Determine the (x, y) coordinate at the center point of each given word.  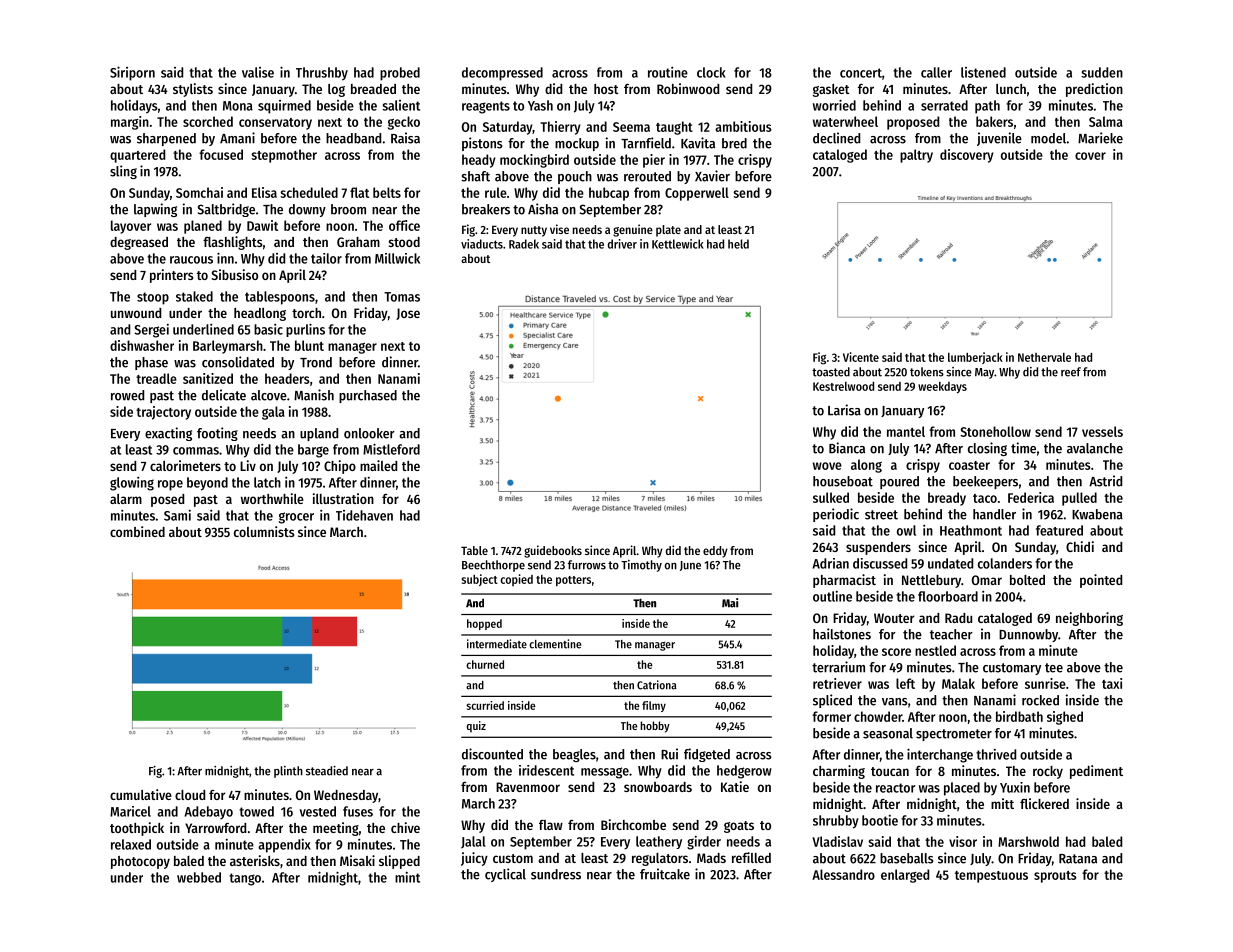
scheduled (309, 192)
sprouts (1055, 877)
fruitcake (665, 874)
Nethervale (1044, 357)
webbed (199, 877)
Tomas (402, 297)
